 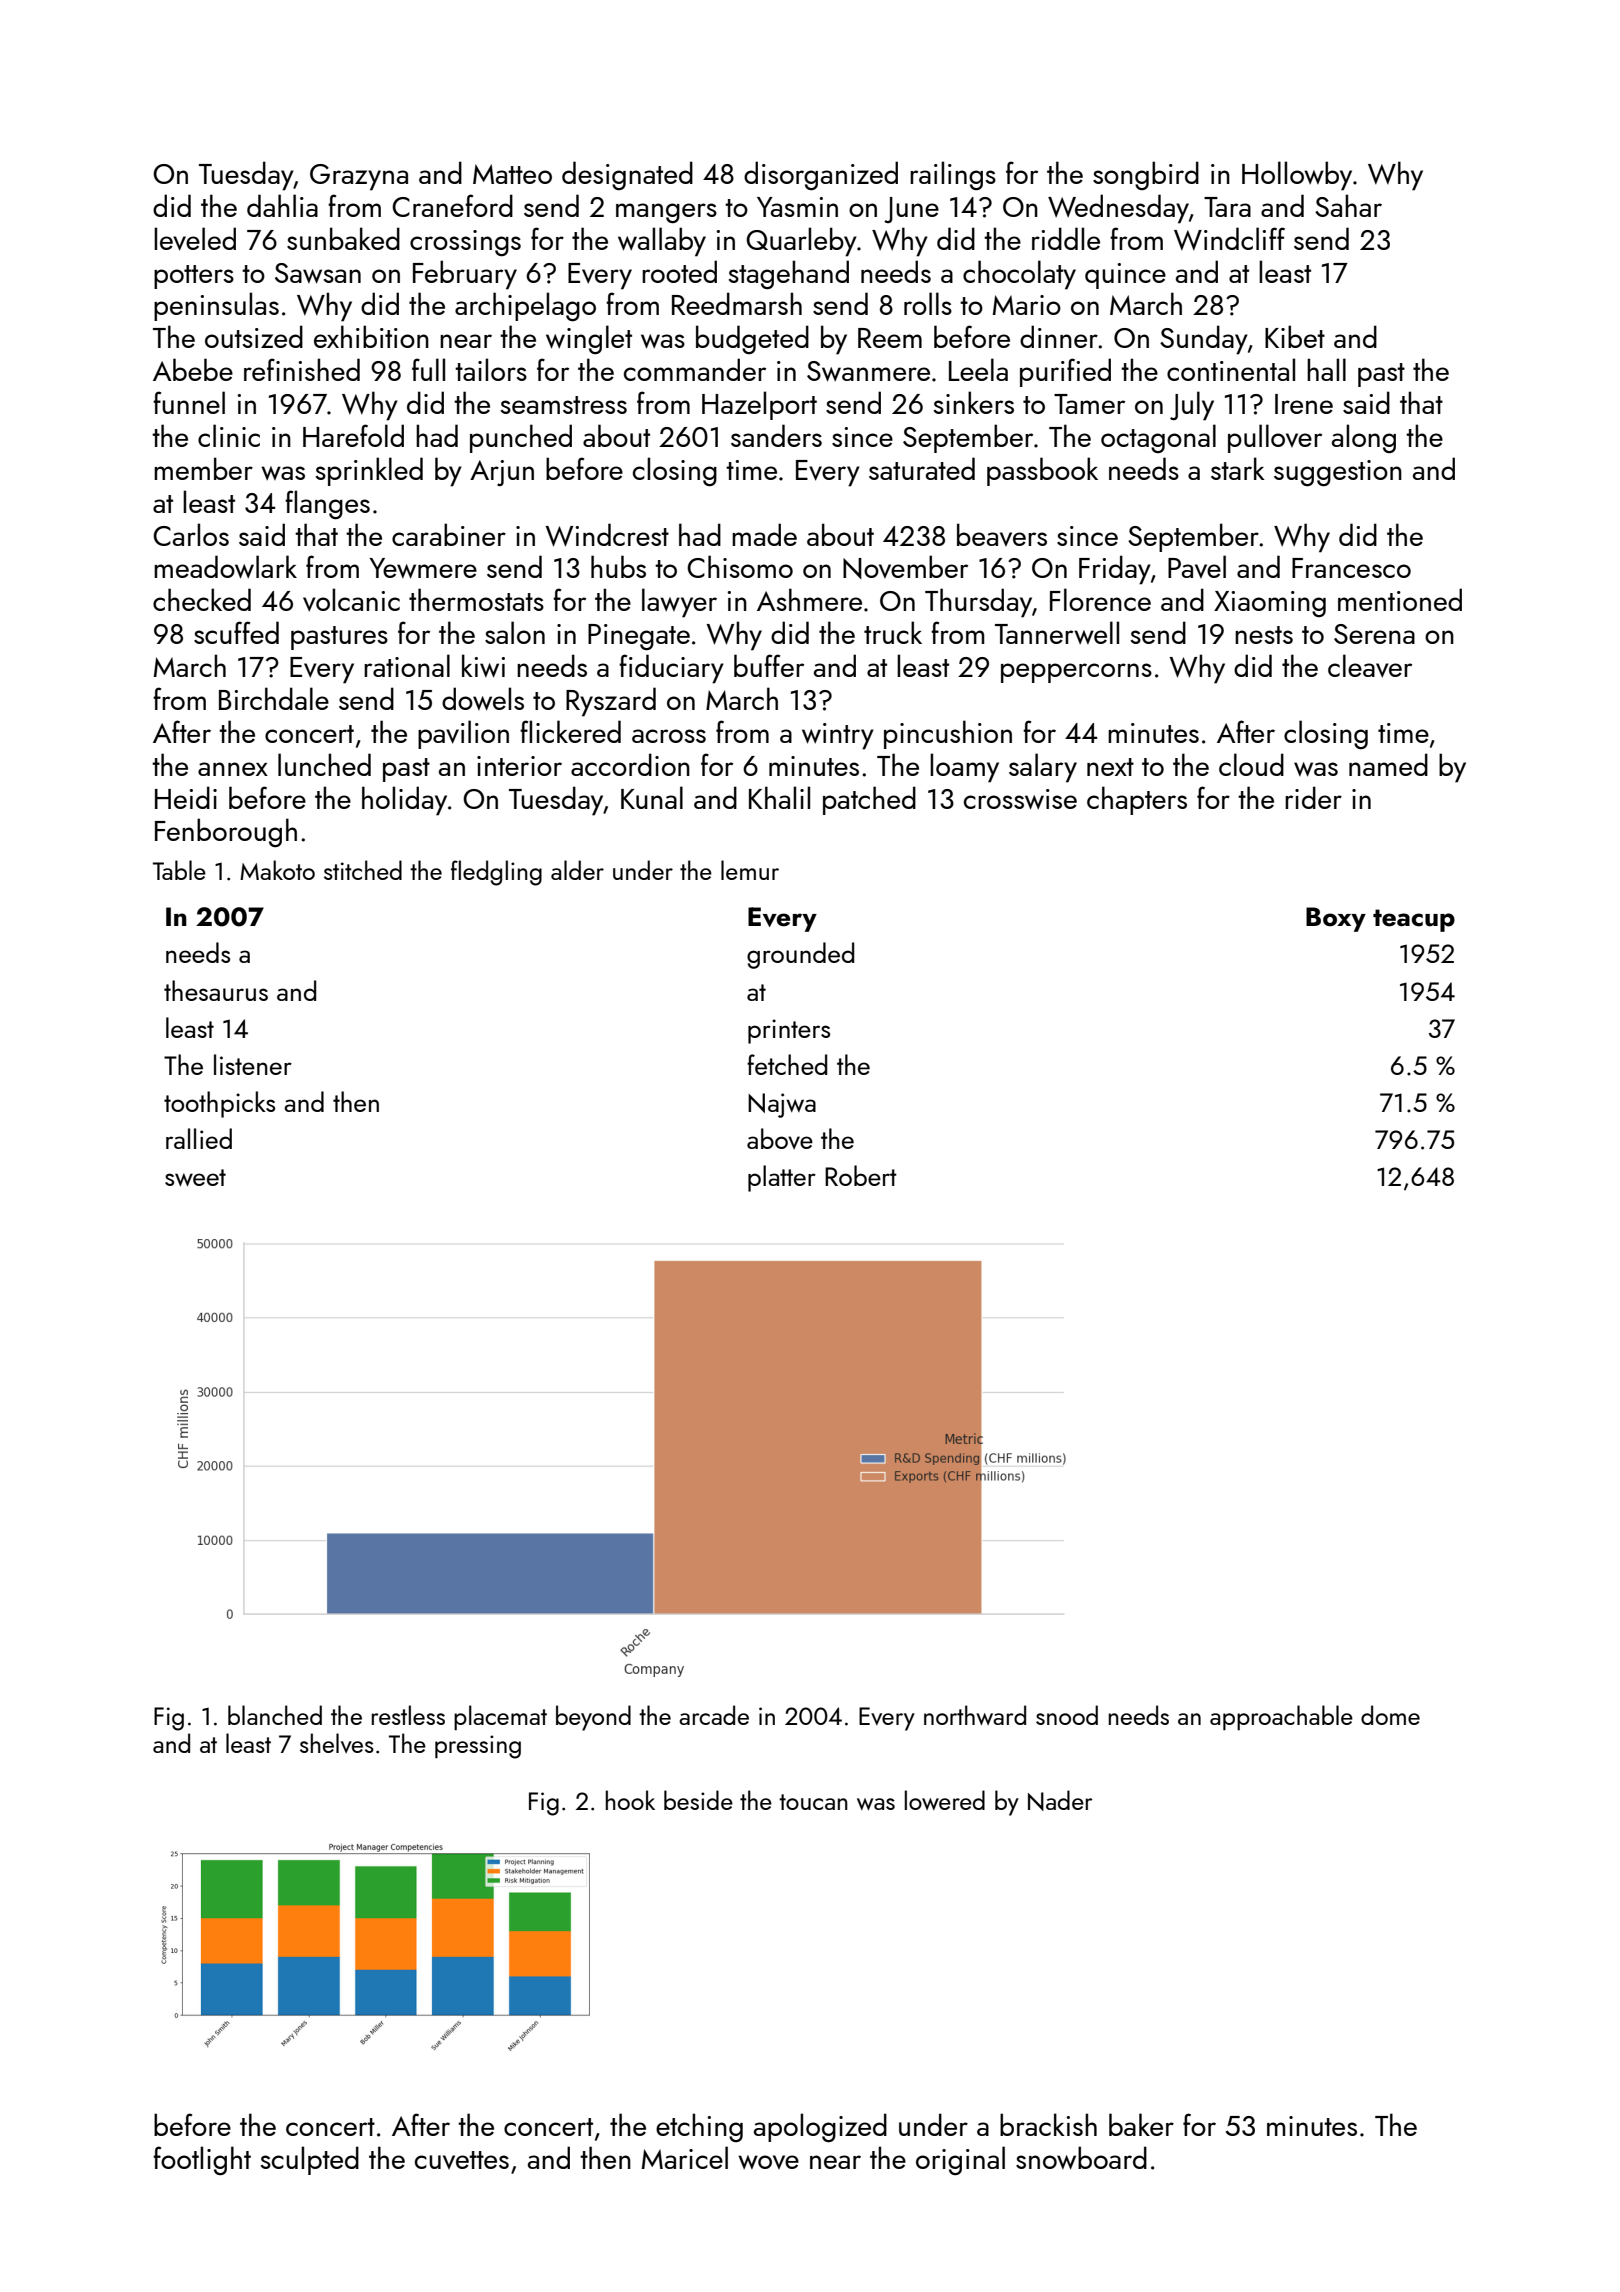 What do you see at coordinates (1081, 2158) in the screenshot?
I see `snowboard` at bounding box center [1081, 2158].
